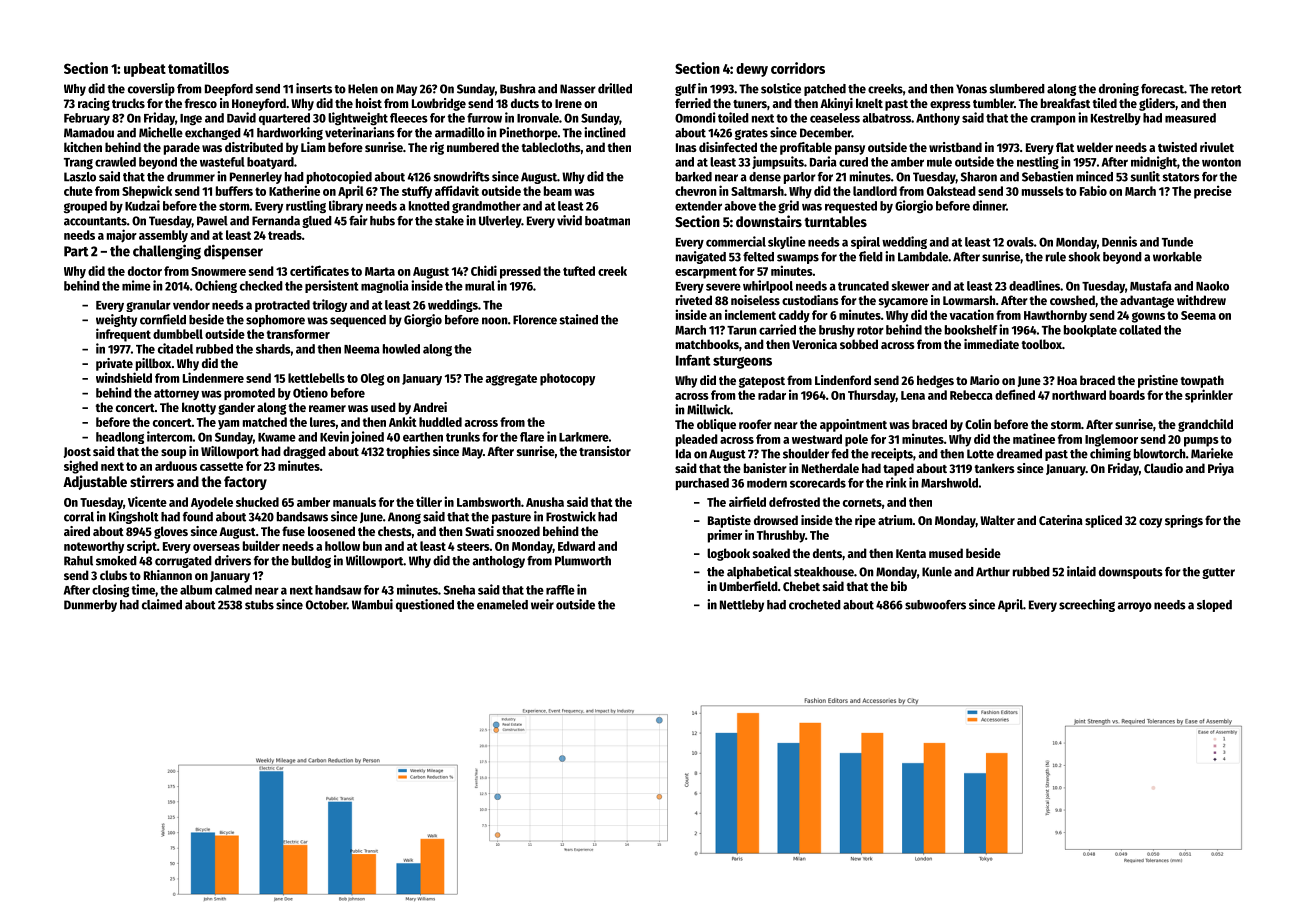 The image size is (1308, 924). I want to click on purchased, so click(702, 484).
